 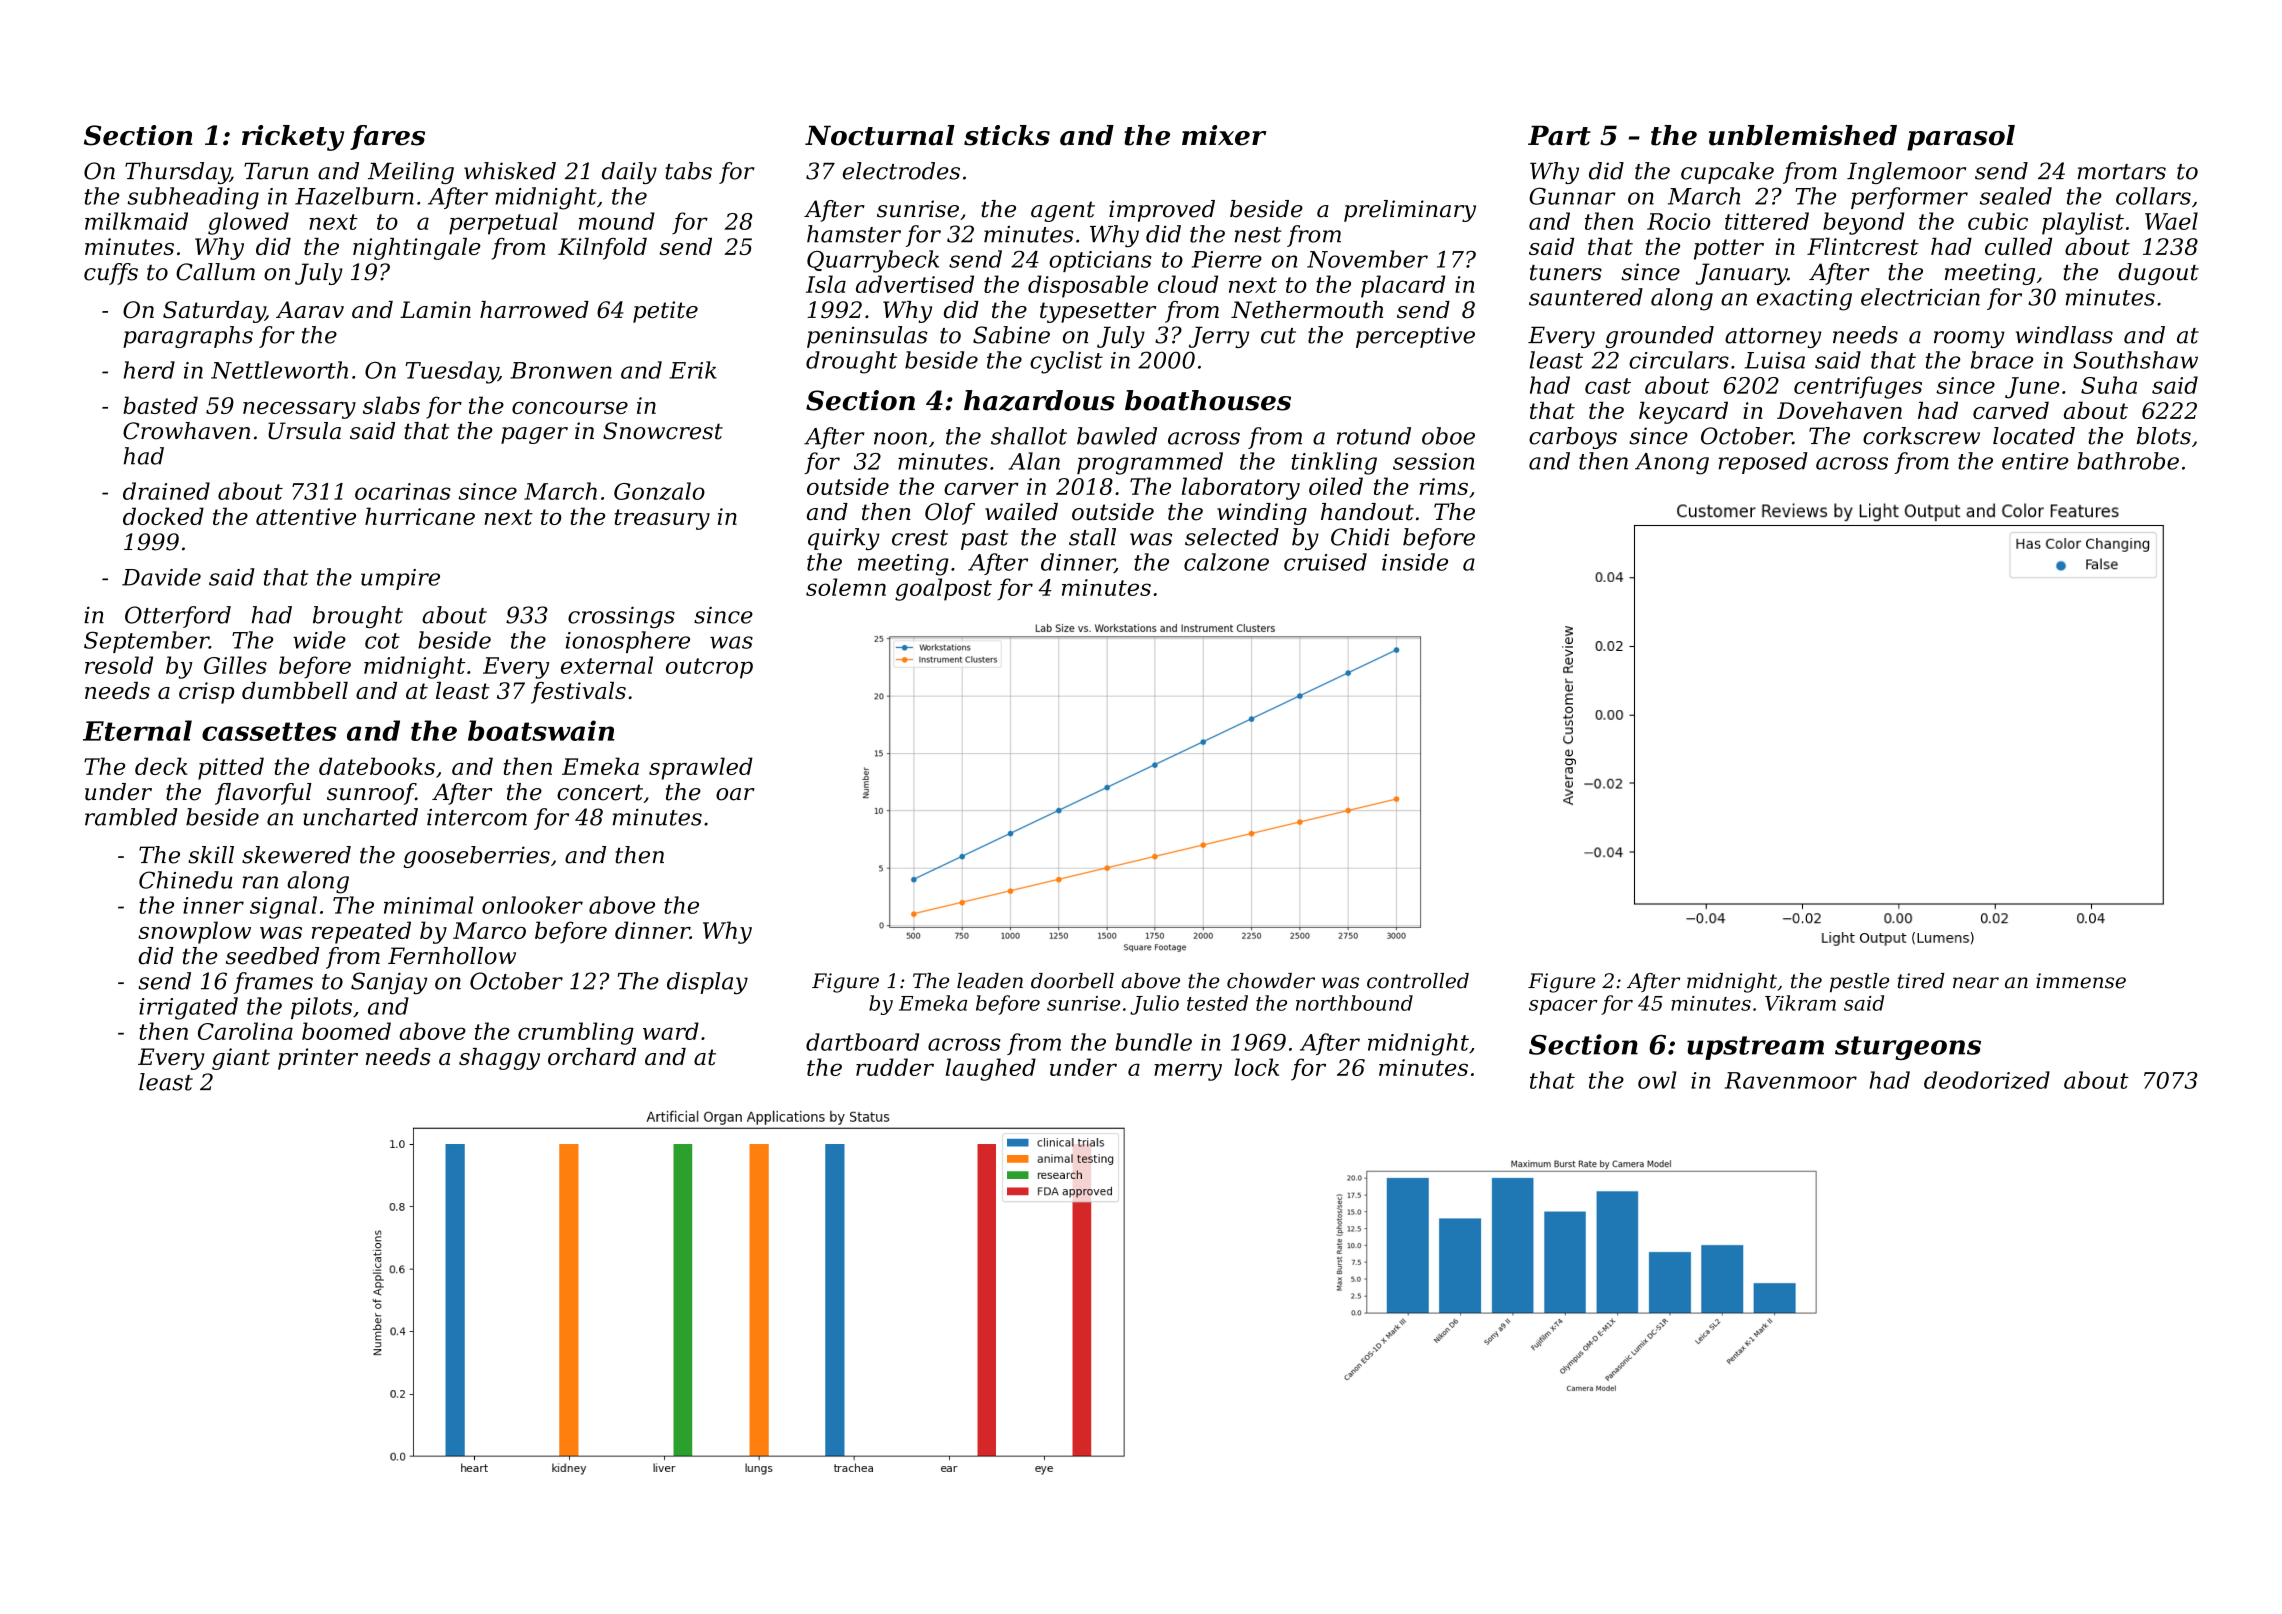 What do you see at coordinates (2128, 461) in the screenshot?
I see `bathrobe` at bounding box center [2128, 461].
